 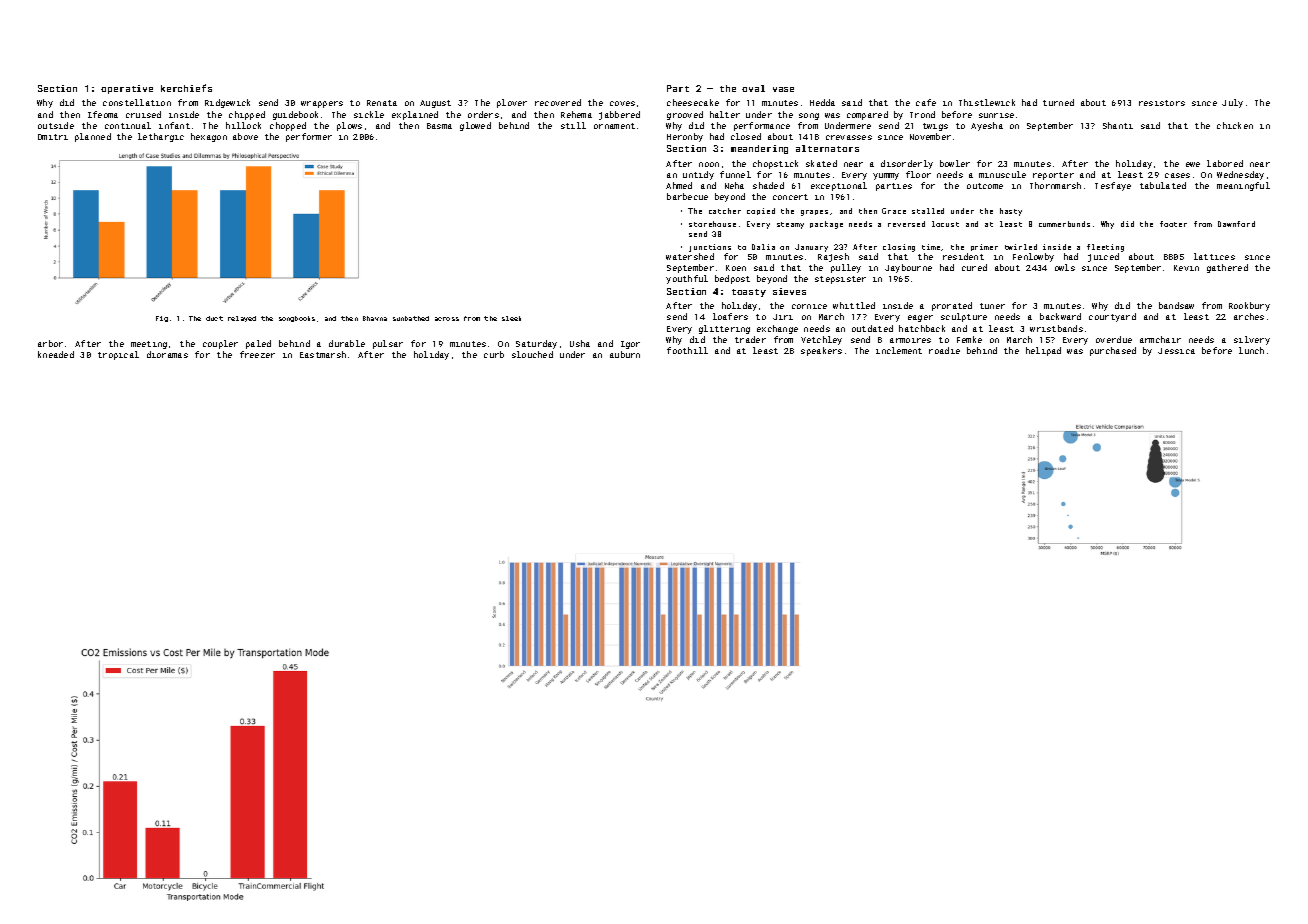 What do you see at coordinates (382, 103) in the screenshot?
I see `Renata` at bounding box center [382, 103].
